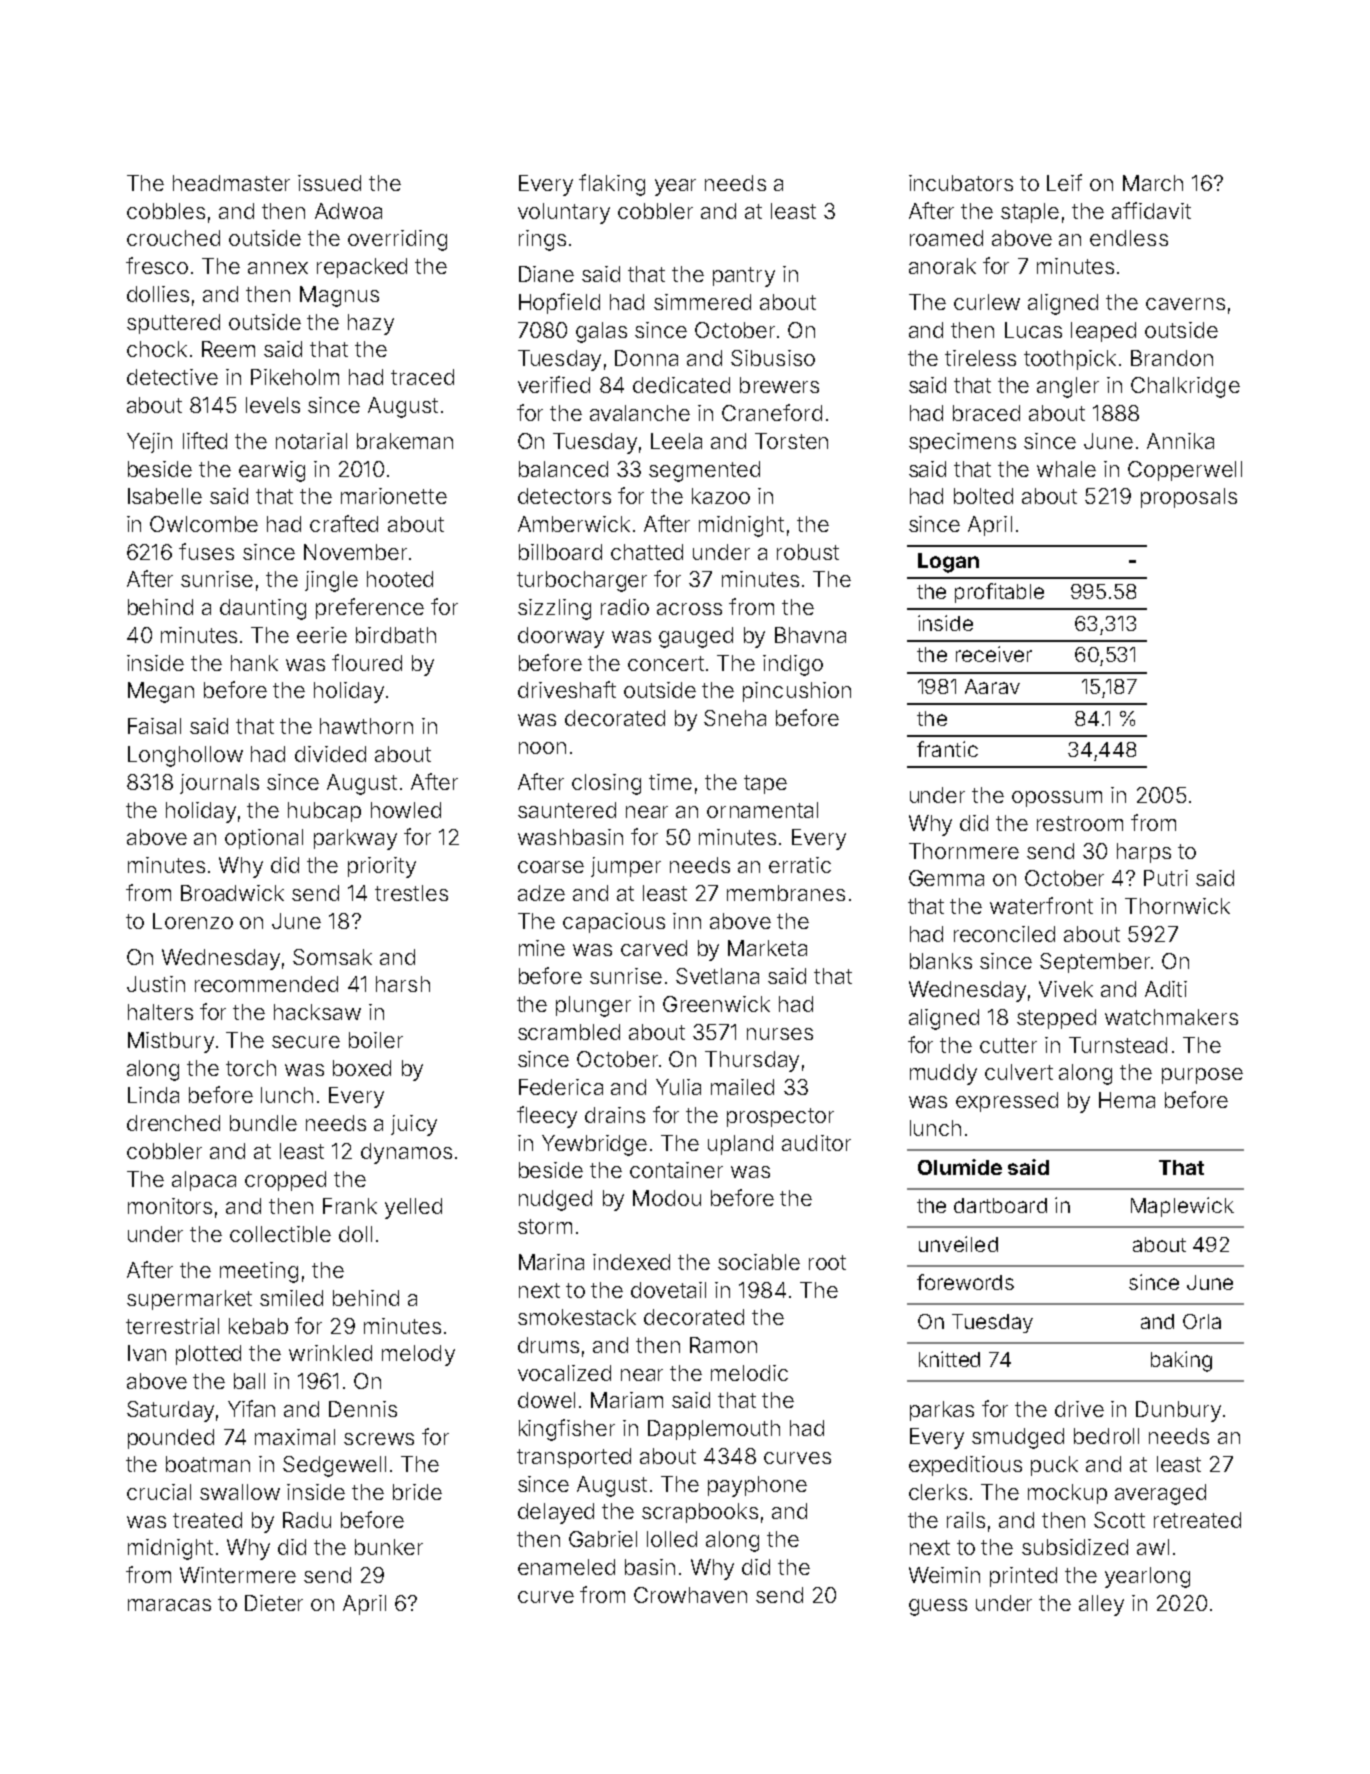  I want to click on headmaster, so click(231, 183).
